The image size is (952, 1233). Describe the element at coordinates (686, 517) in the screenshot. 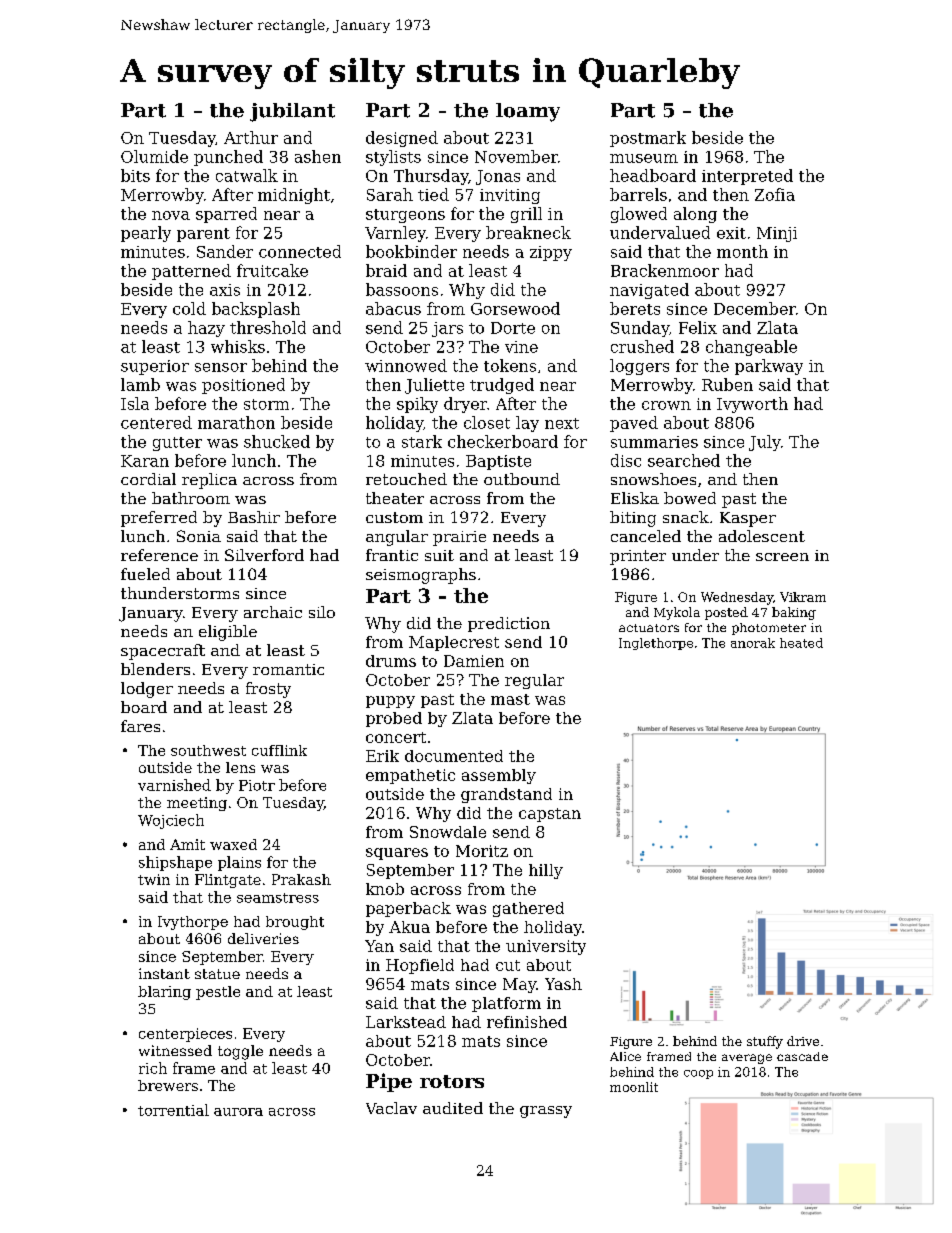

I see `snack` at that location.
